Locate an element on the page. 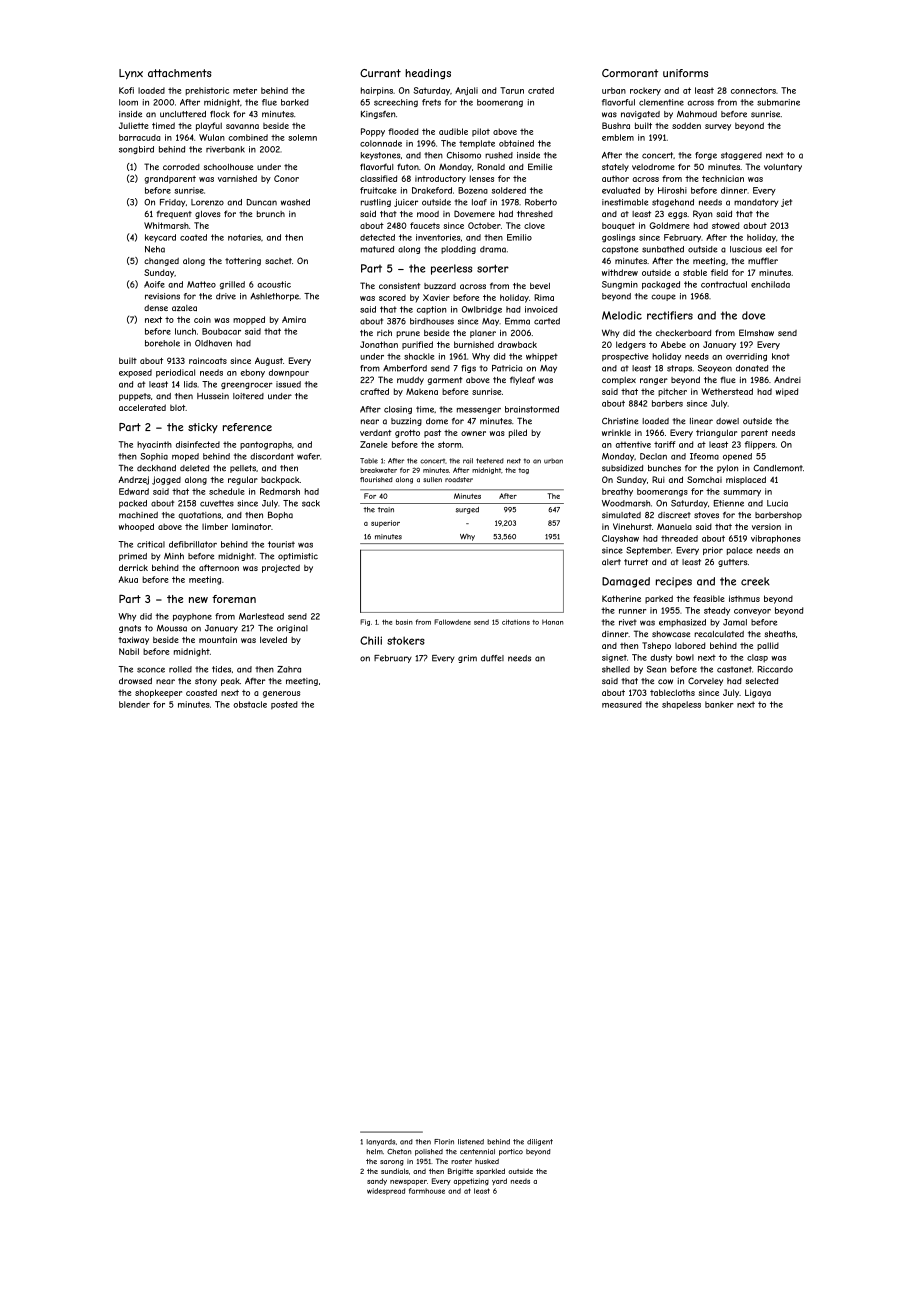 The height and width of the page is (1308, 924). sparkled is located at coordinates (490, 1172).
